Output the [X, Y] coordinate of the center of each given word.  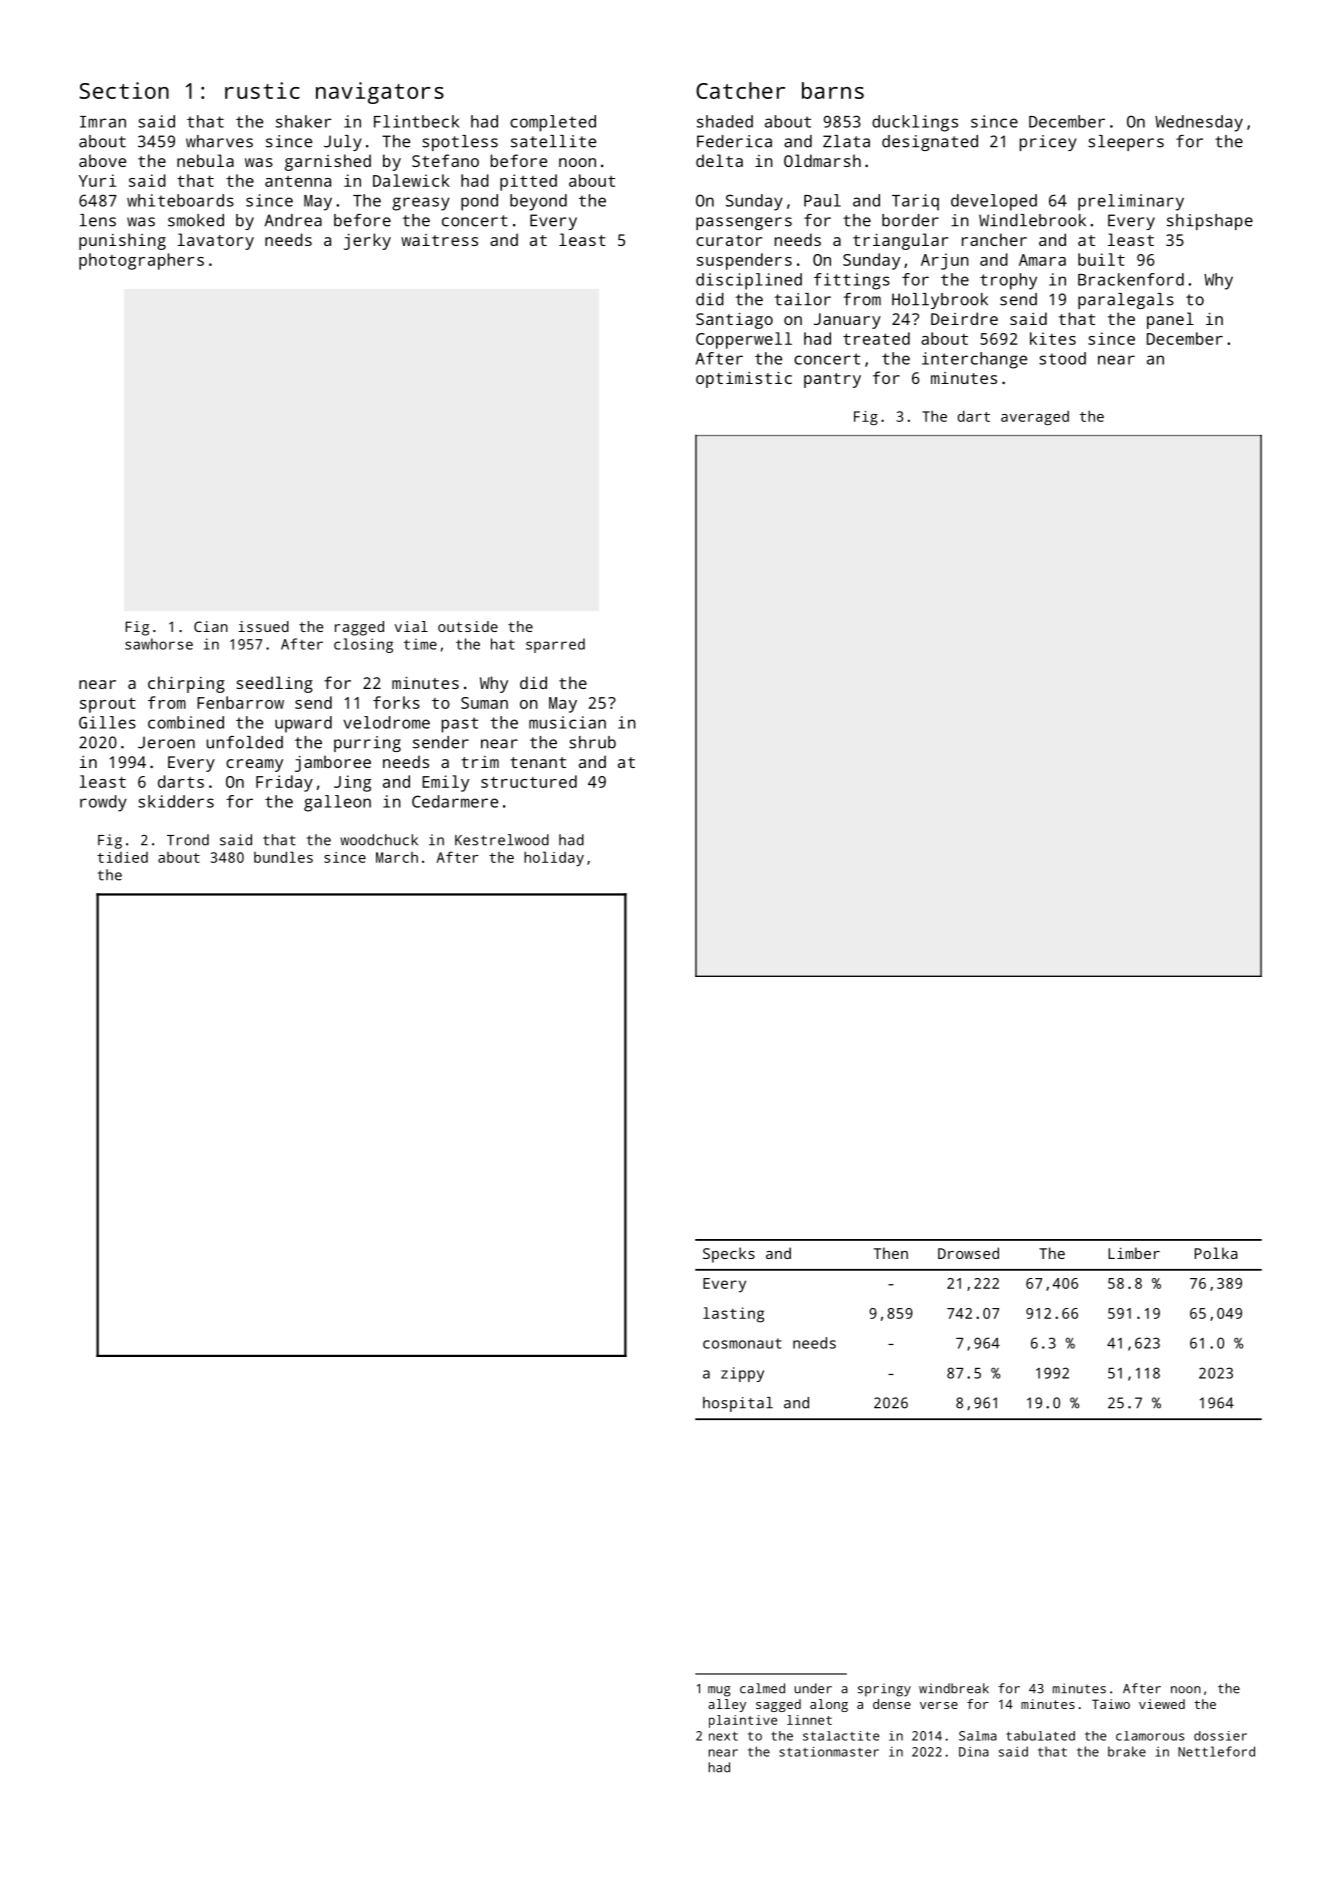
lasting [733, 1315]
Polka [1216, 1253]
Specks [729, 1255]
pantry [832, 380]
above [102, 160]
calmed [762, 1688]
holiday [554, 858]
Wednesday [1199, 123]
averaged [1035, 418]
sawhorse [159, 644]
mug [719, 1691]
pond [479, 202]
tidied [122, 857]
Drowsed [968, 1253]
